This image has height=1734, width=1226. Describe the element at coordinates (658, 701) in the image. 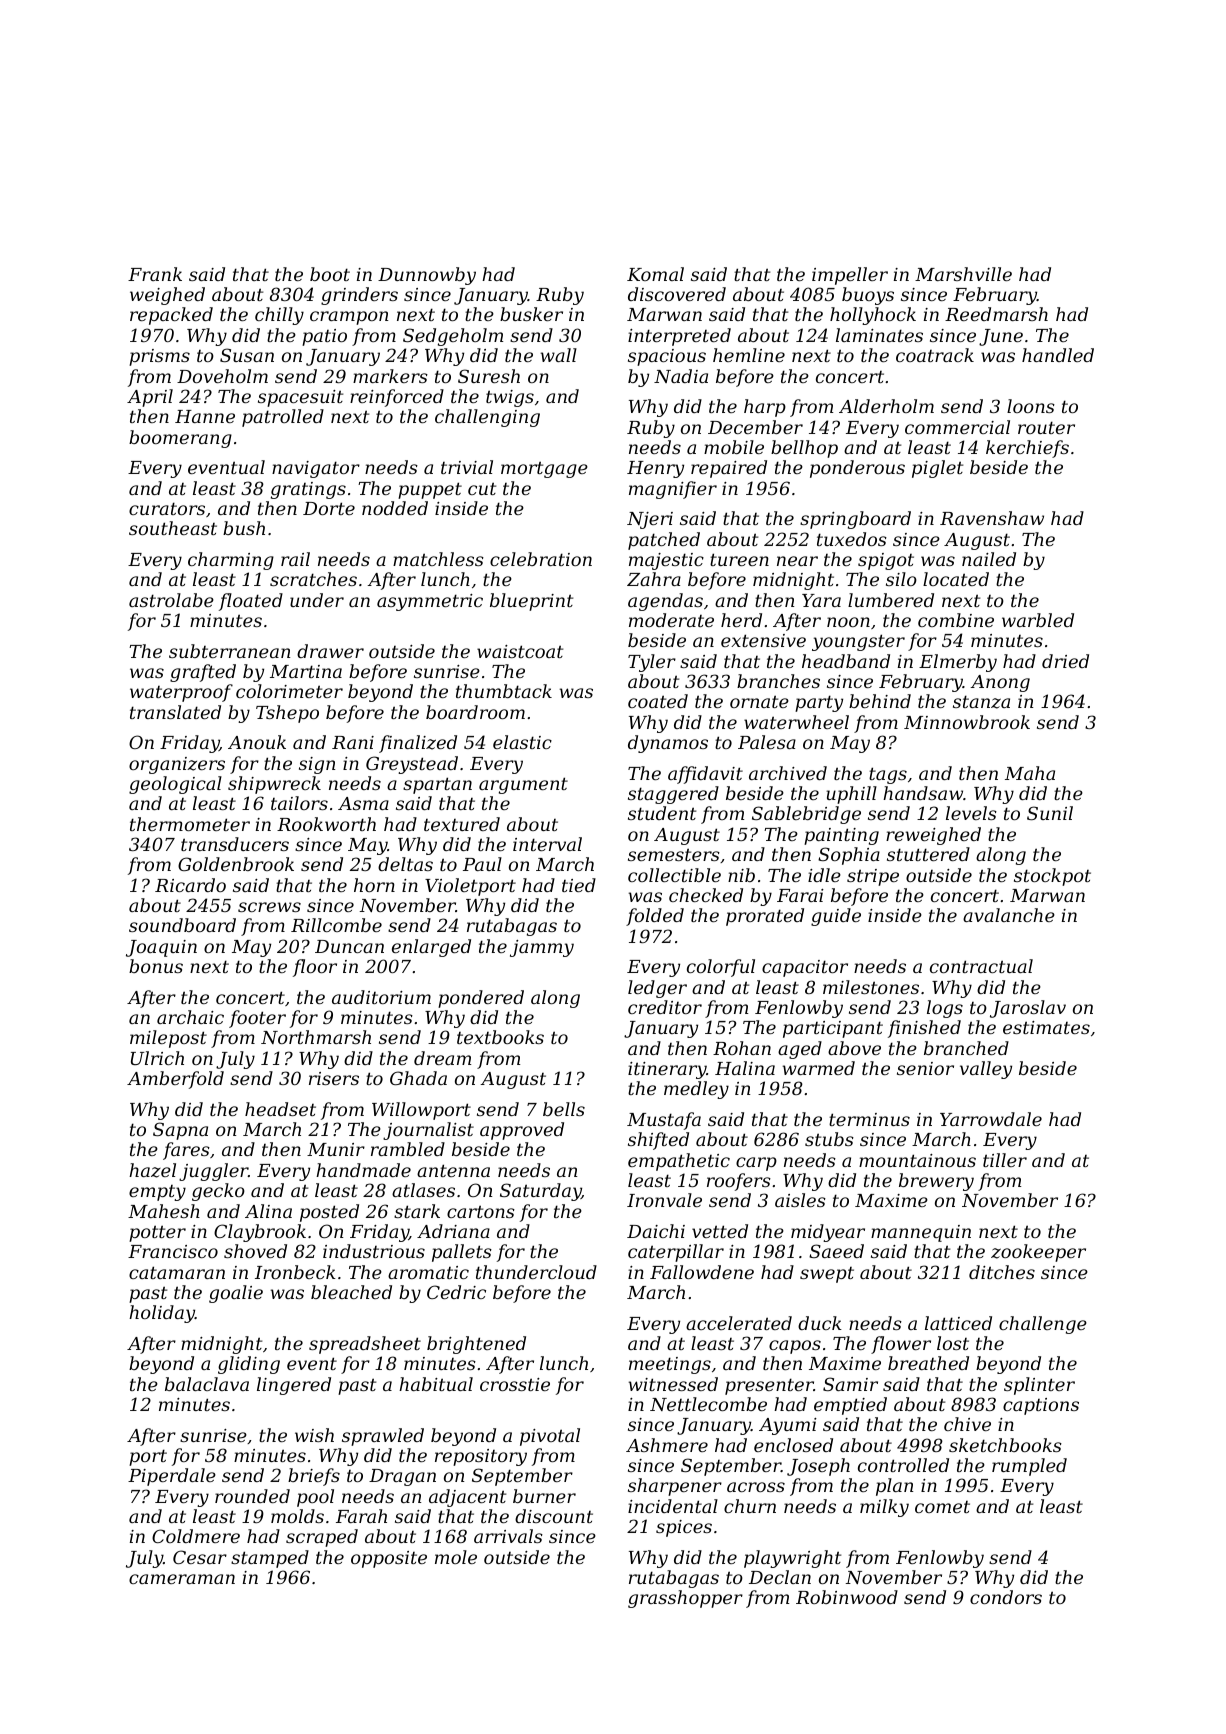

I see `coated` at that location.
